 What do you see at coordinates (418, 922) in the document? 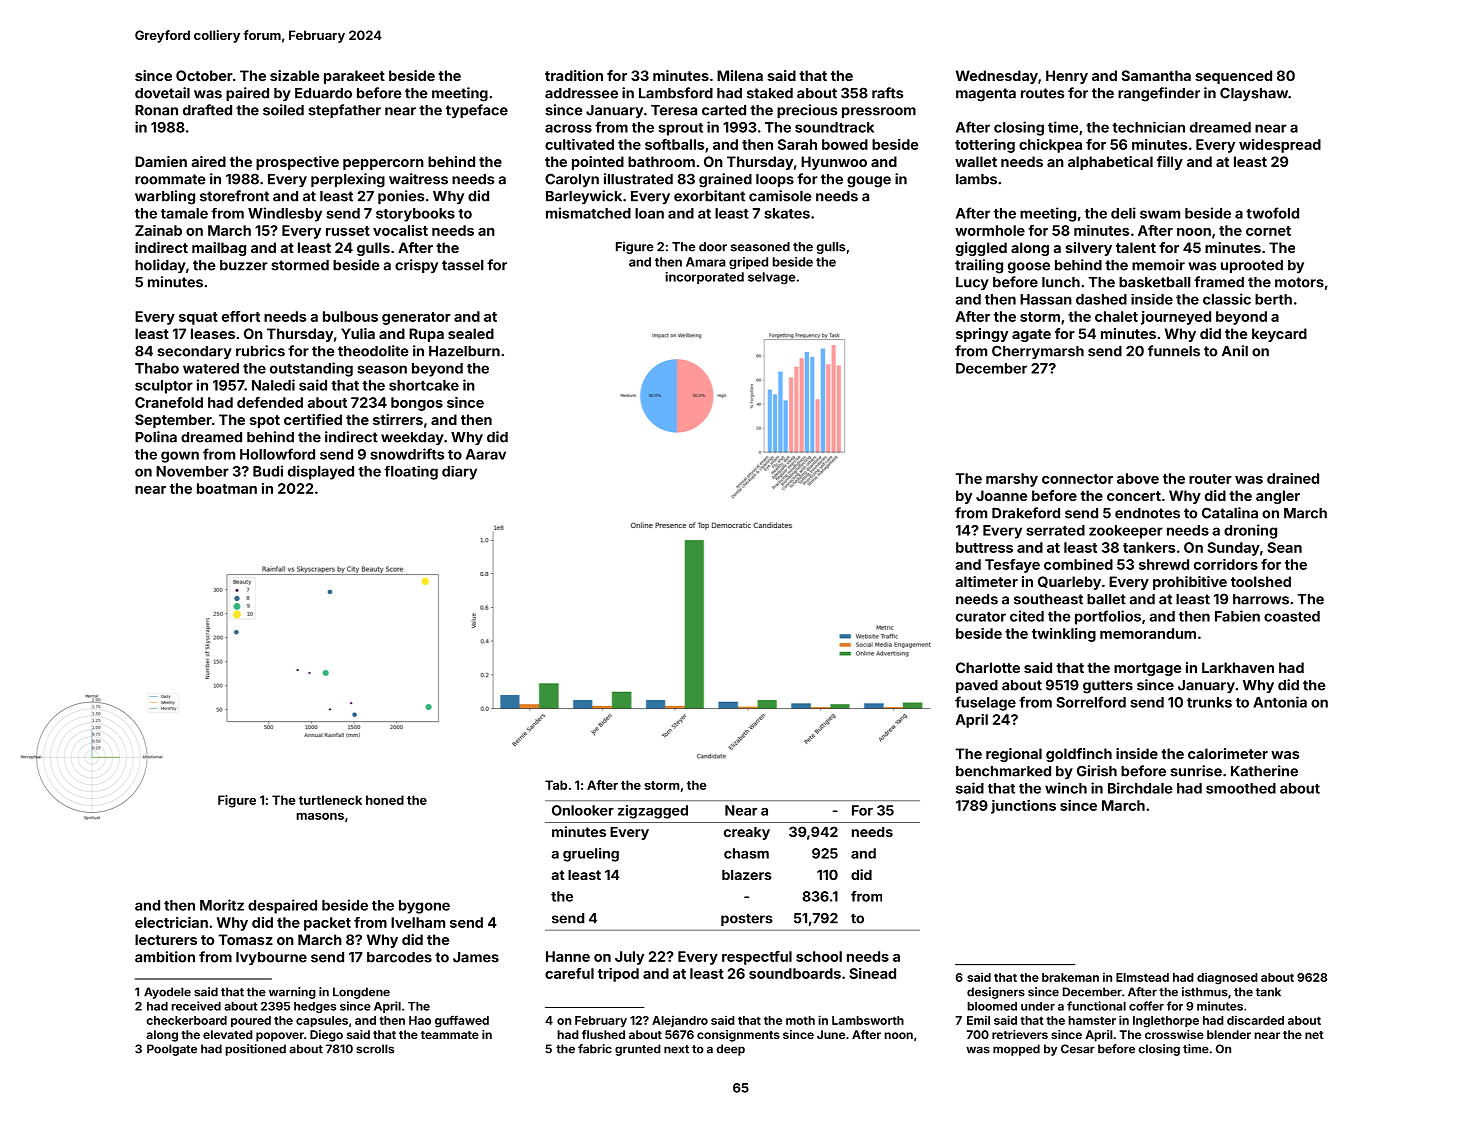
I see `Ivelham` at bounding box center [418, 922].
